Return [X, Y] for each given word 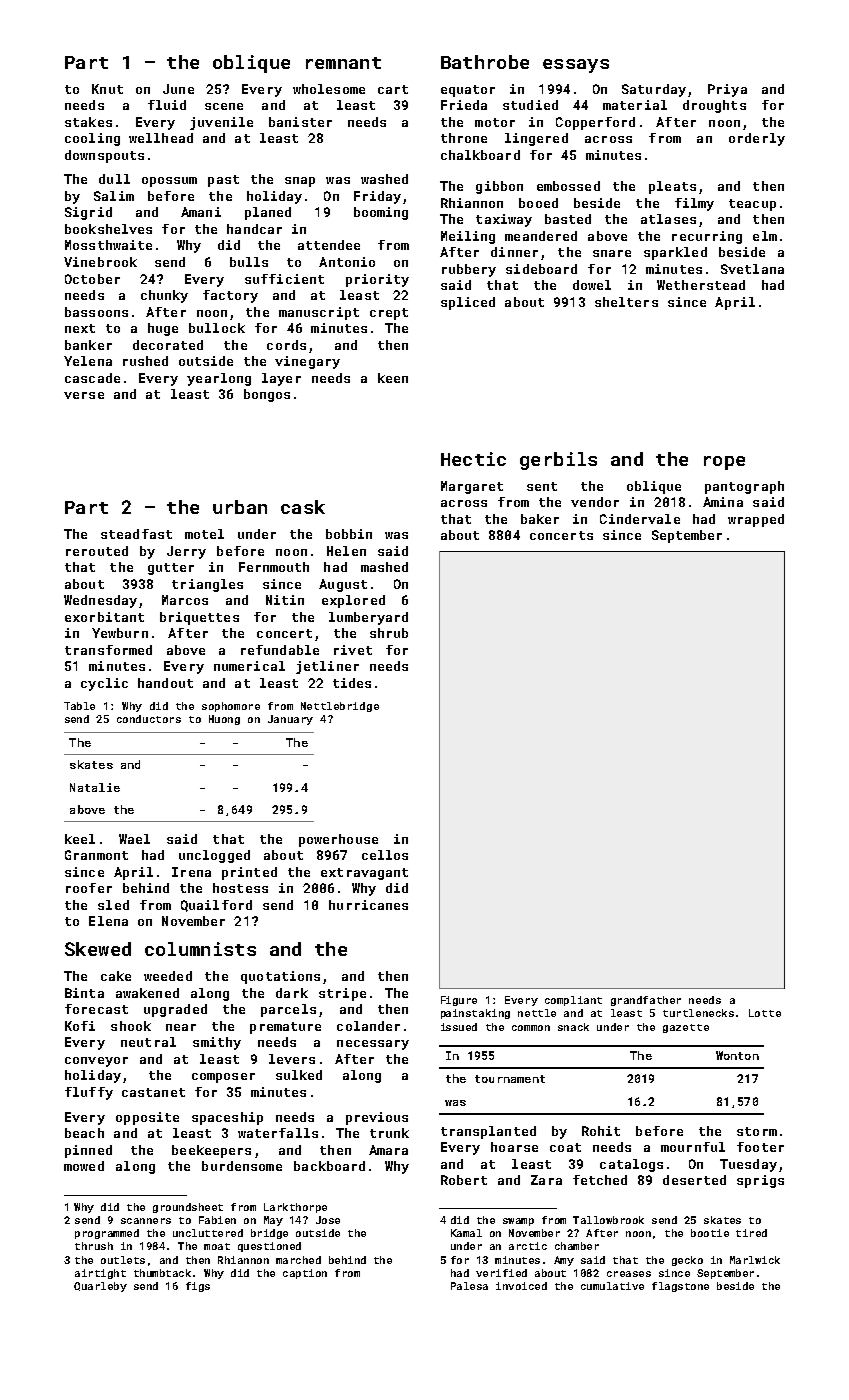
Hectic [473, 459]
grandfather [646, 1001]
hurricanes [368, 905]
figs [198, 1287]
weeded [168, 976]
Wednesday [100, 601]
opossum [169, 182]
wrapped [756, 520]
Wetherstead [701, 285]
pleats [672, 187]
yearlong [219, 379]
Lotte [765, 1013]
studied [530, 105]
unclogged [214, 856]
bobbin [349, 534]
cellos [385, 855]
